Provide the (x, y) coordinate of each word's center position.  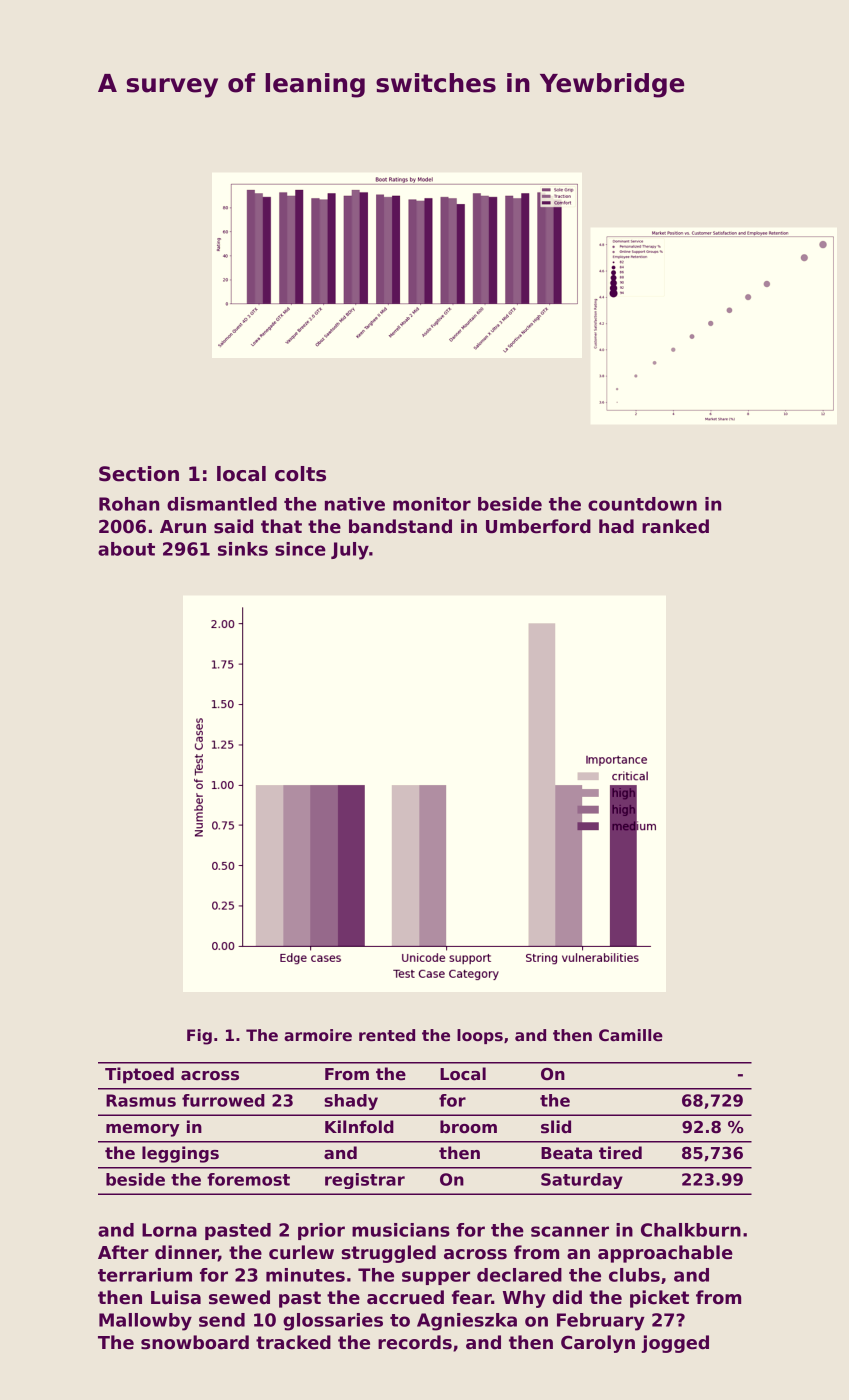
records (415, 1342)
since (300, 549)
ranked (675, 526)
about (126, 549)
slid (556, 1127)
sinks (243, 549)
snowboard (195, 1342)
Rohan (129, 504)
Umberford (538, 526)
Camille (631, 1035)
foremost (248, 1179)
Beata (566, 1153)
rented (387, 1035)
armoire (318, 1035)
